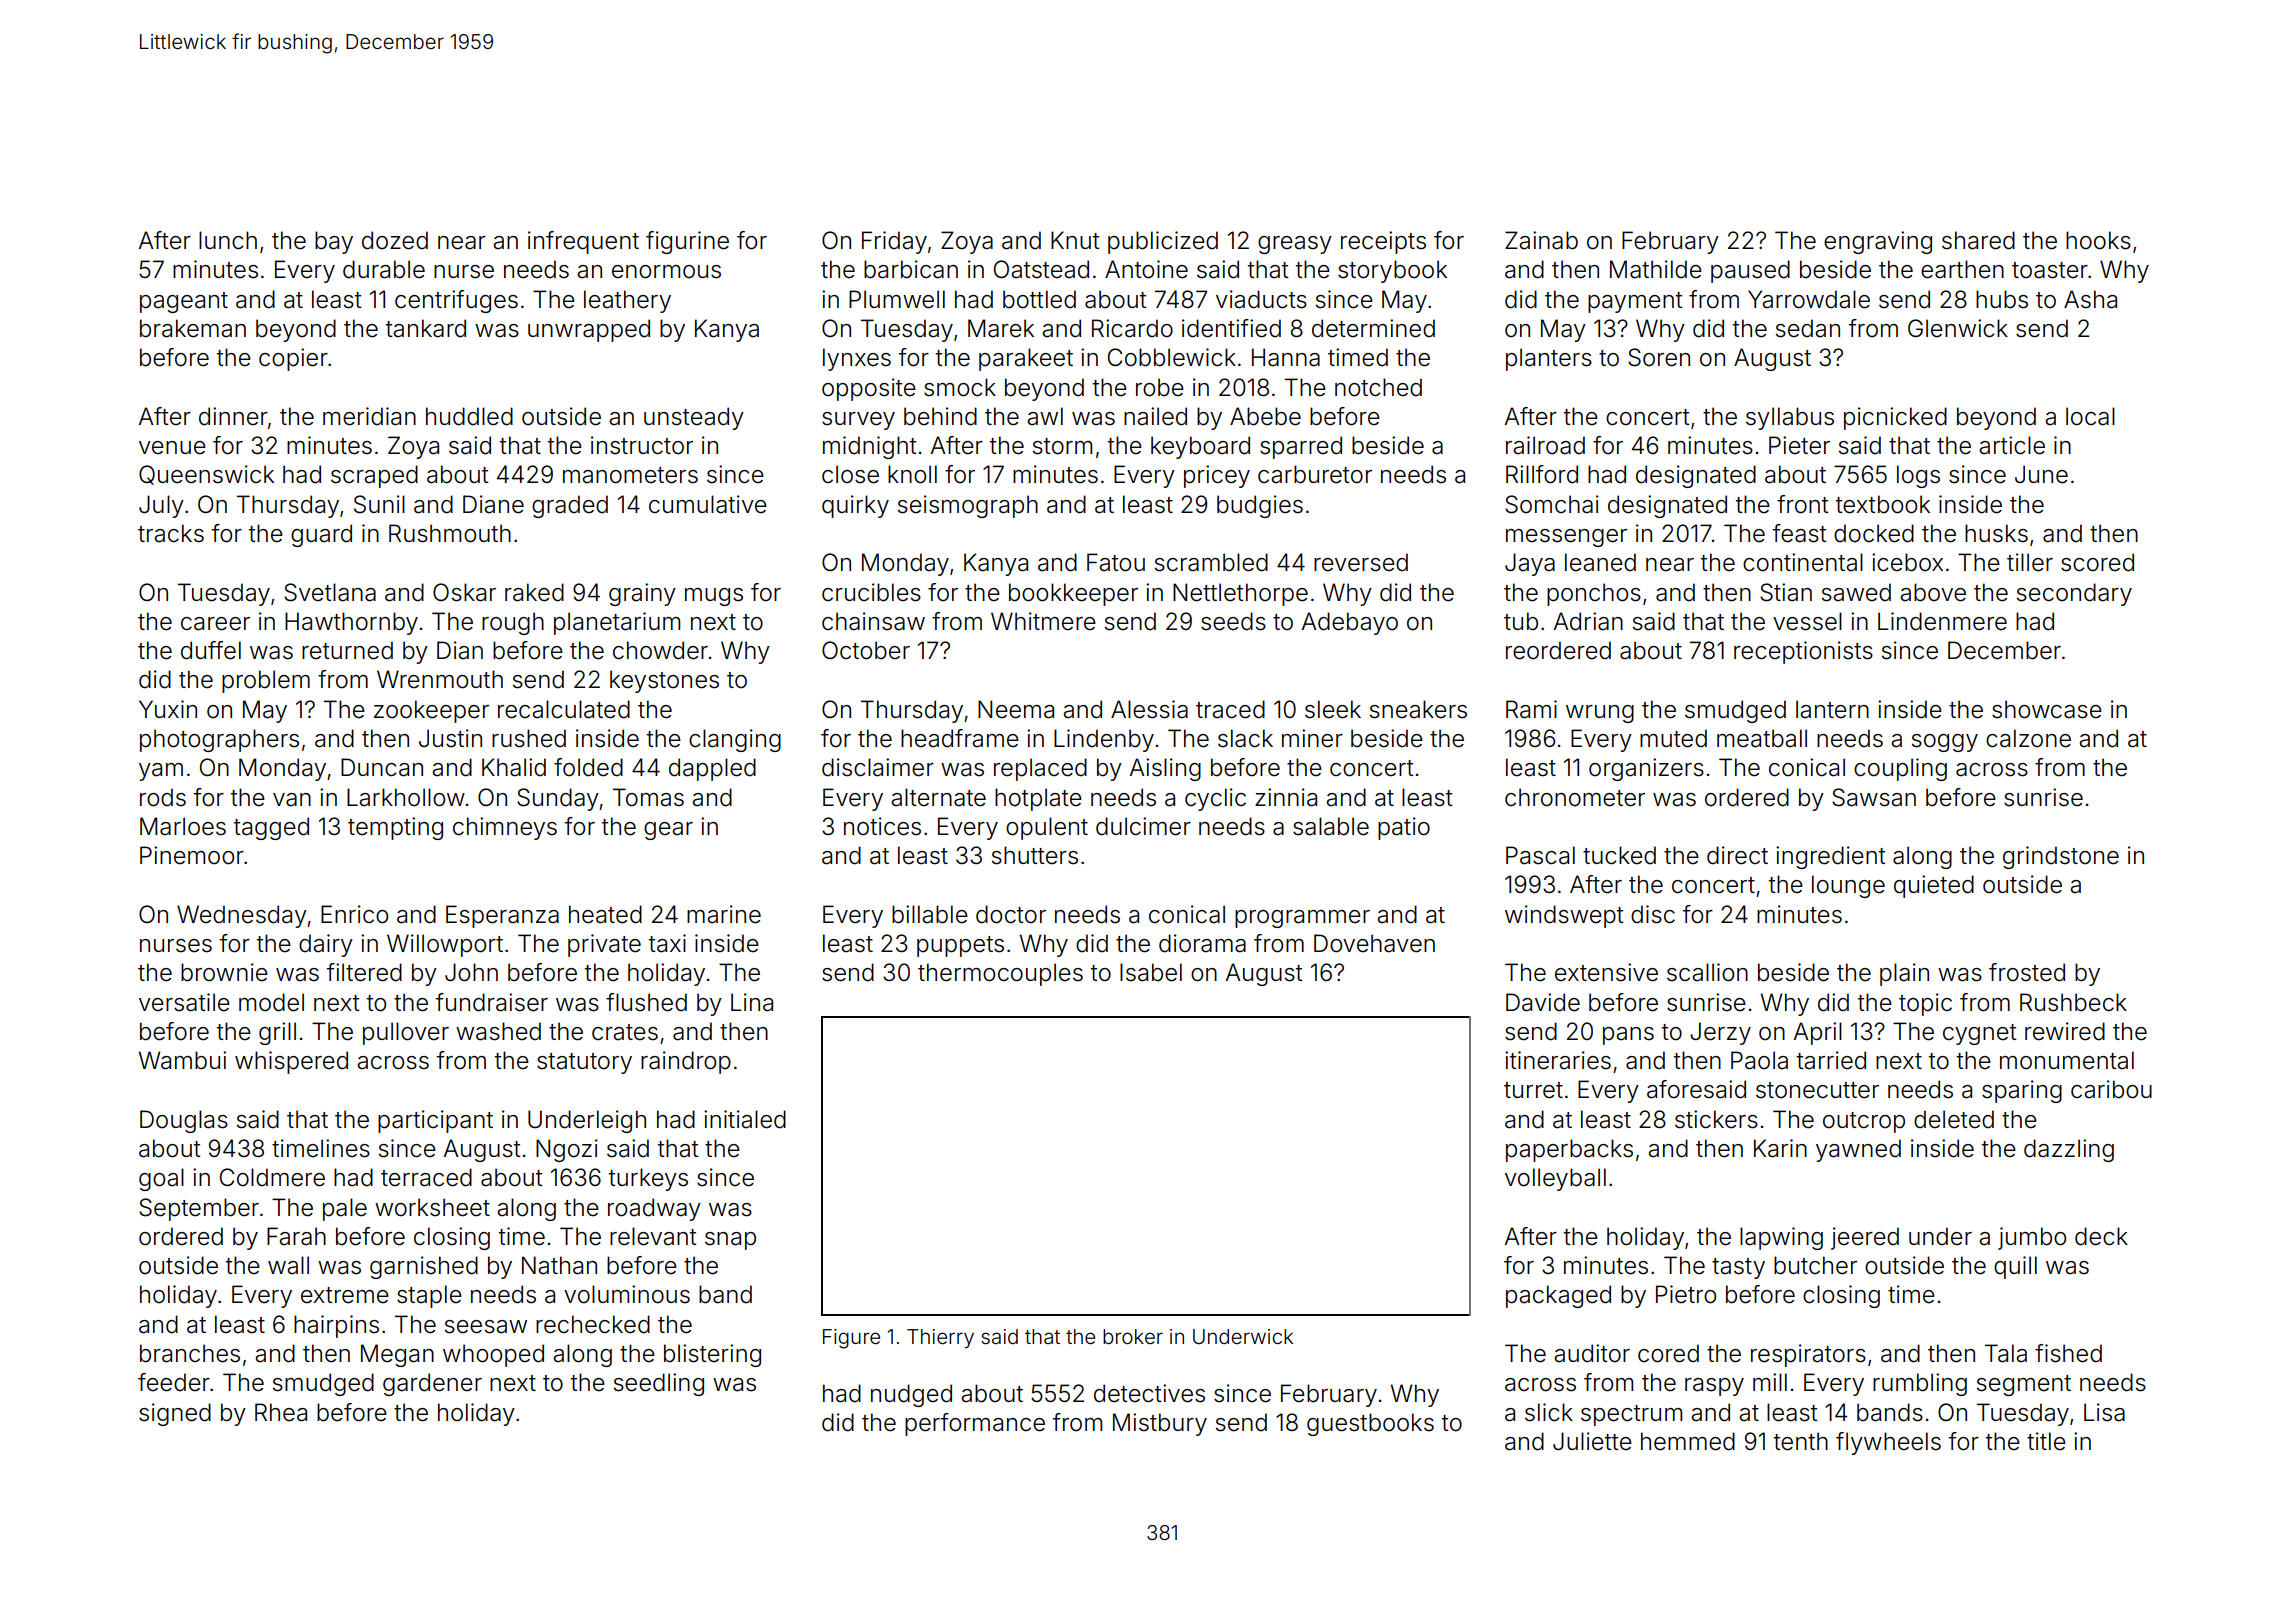 The height and width of the page is (1620, 2292). What do you see at coordinates (1592, 1441) in the page?
I see `Juliette` at bounding box center [1592, 1441].
